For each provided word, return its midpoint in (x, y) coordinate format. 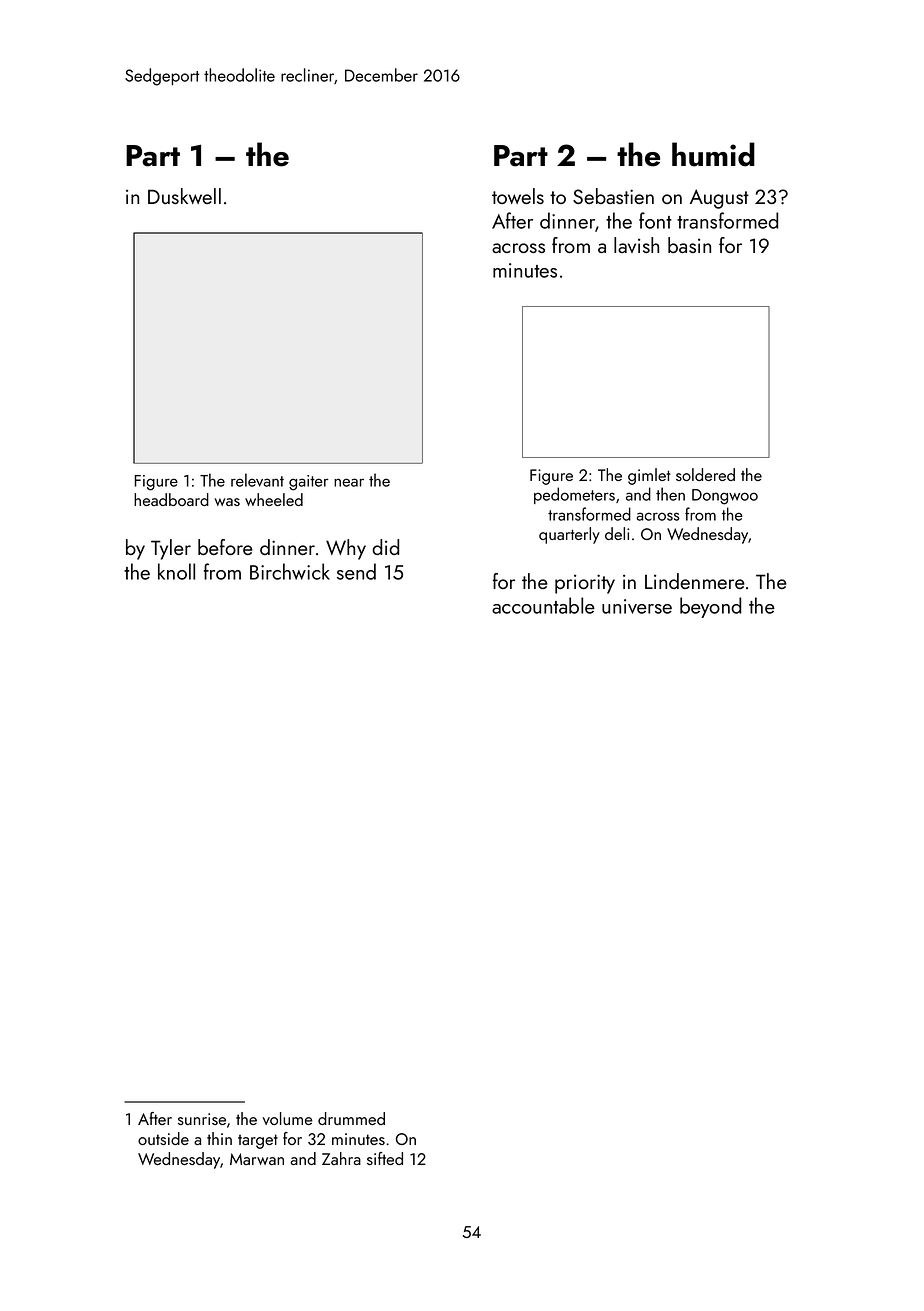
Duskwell (184, 196)
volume (288, 1118)
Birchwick (290, 571)
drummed (351, 1118)
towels (518, 196)
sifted (385, 1158)
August (719, 199)
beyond (710, 607)
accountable (543, 605)
